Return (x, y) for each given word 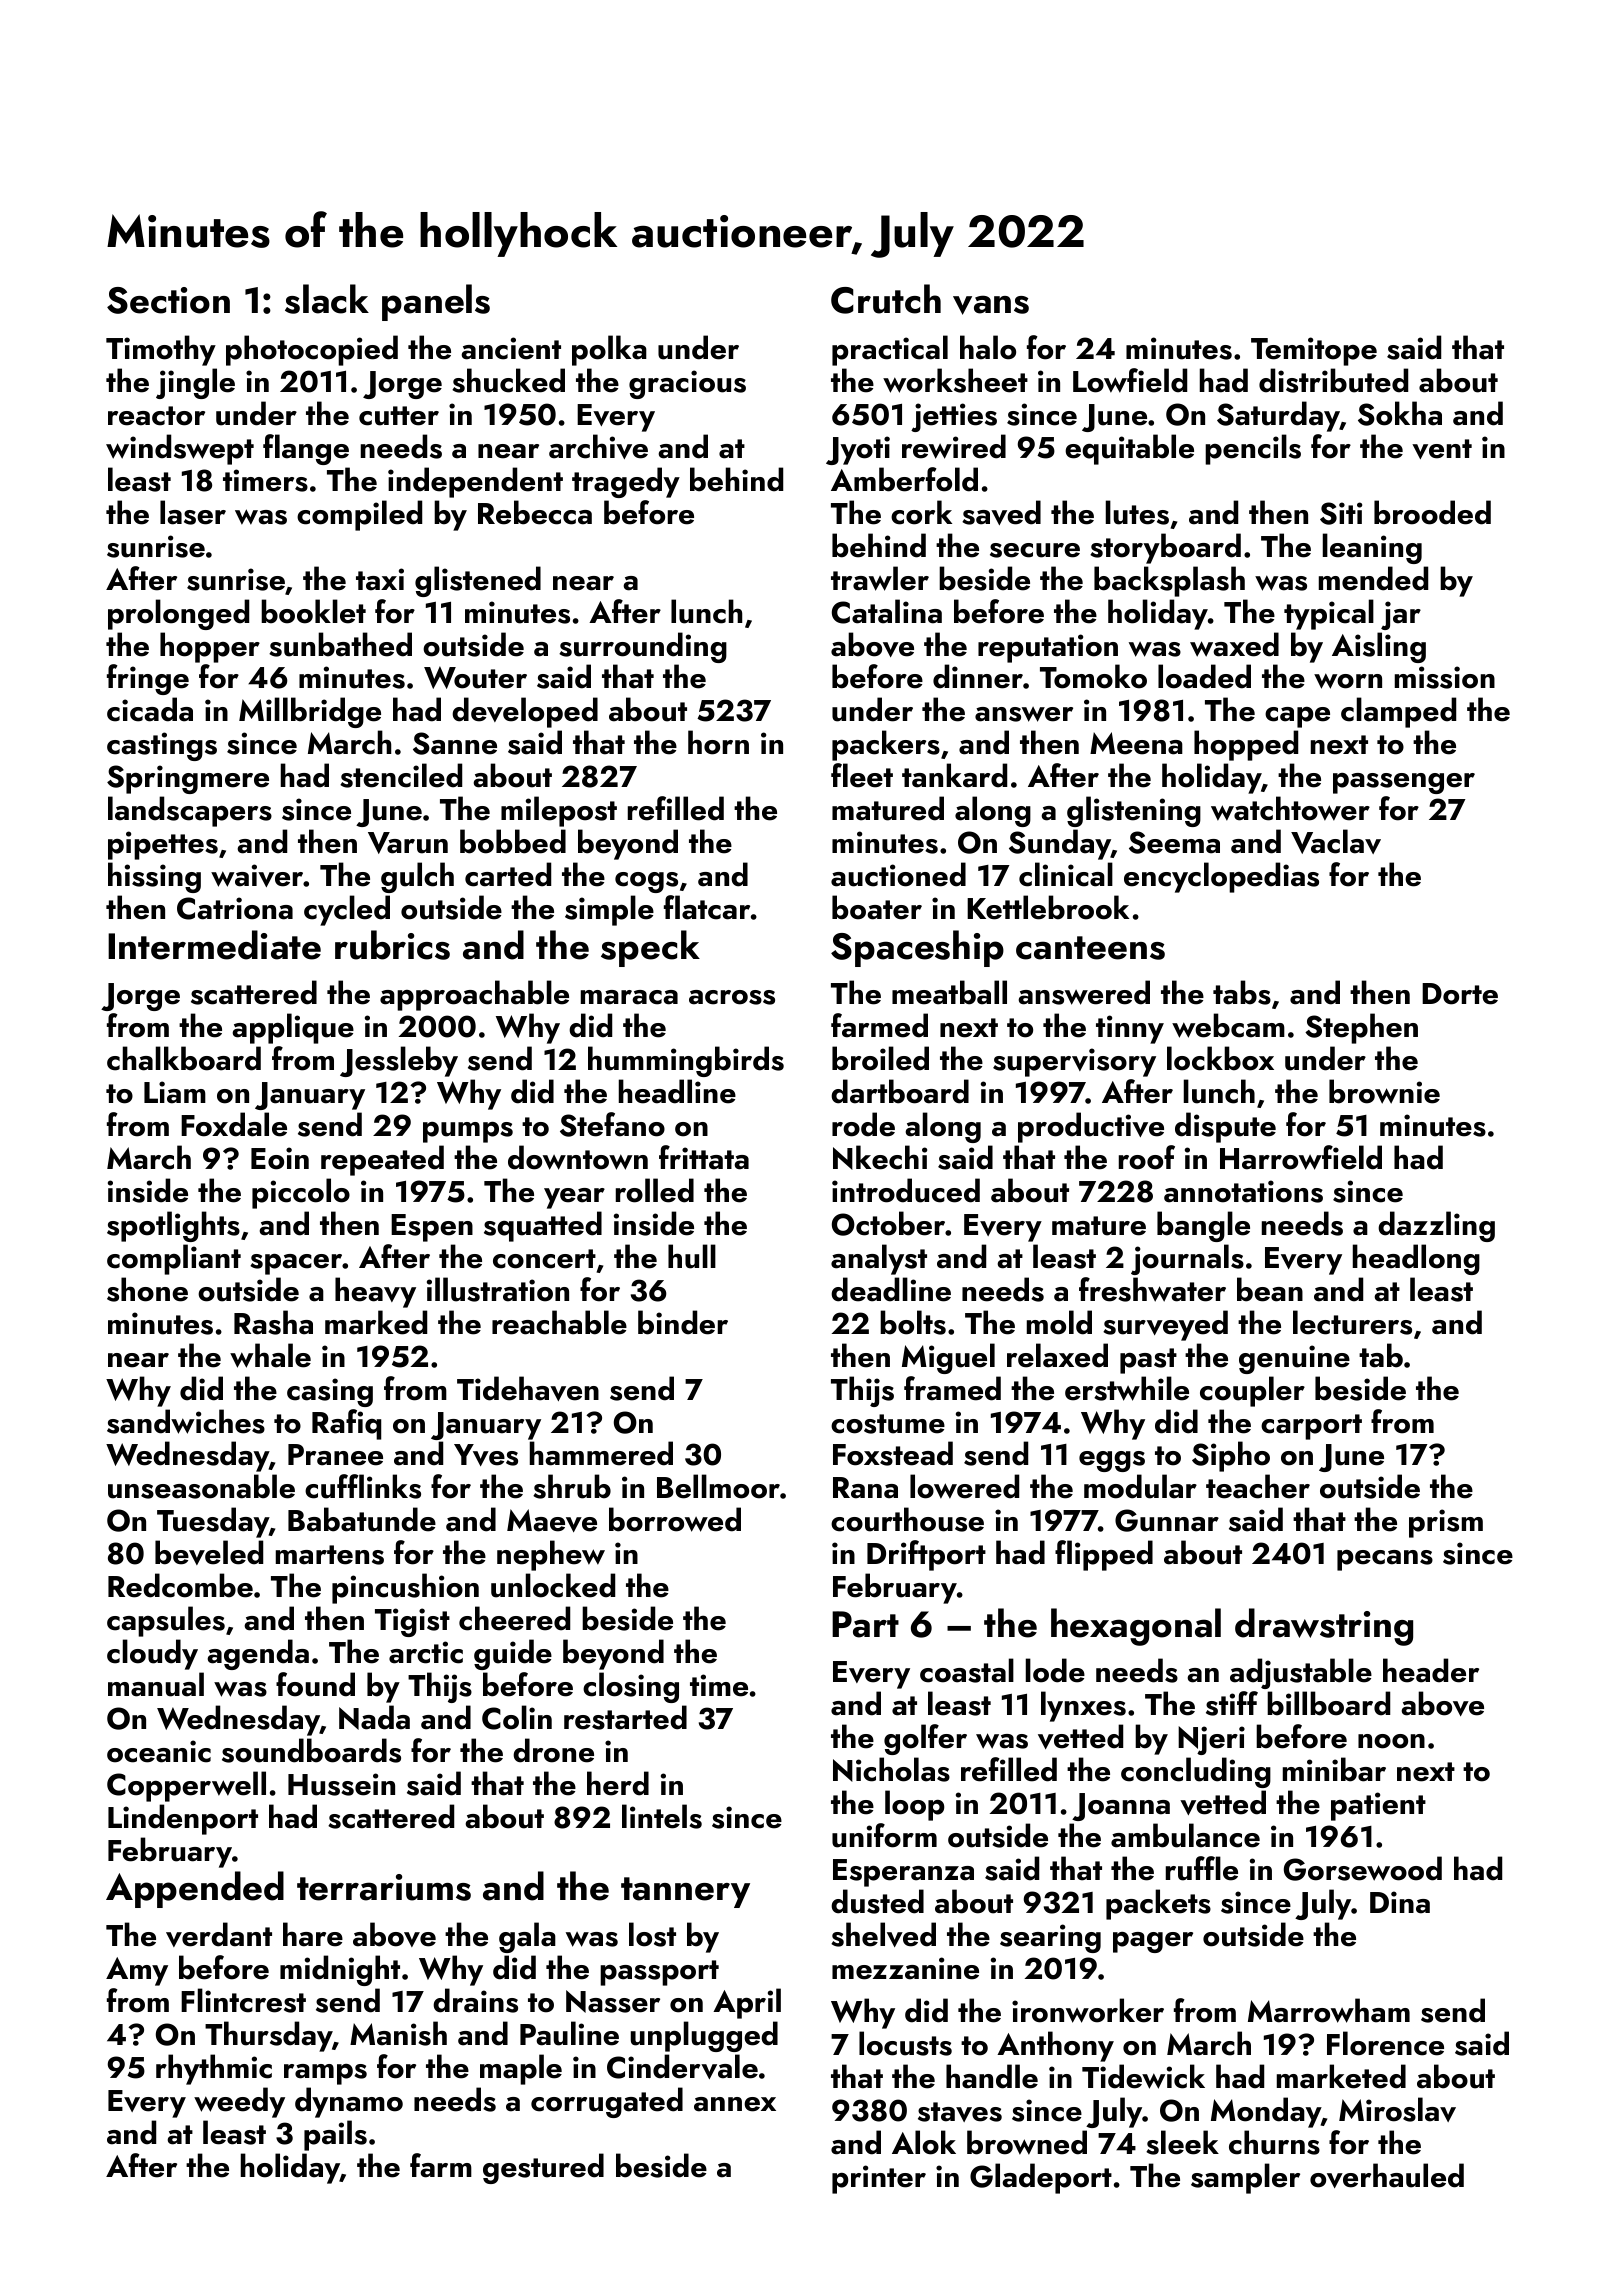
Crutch (886, 299)
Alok (924, 2142)
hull (692, 1256)
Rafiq (346, 1424)
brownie (1384, 1091)
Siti (1341, 513)
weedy (239, 2102)
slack (327, 299)
